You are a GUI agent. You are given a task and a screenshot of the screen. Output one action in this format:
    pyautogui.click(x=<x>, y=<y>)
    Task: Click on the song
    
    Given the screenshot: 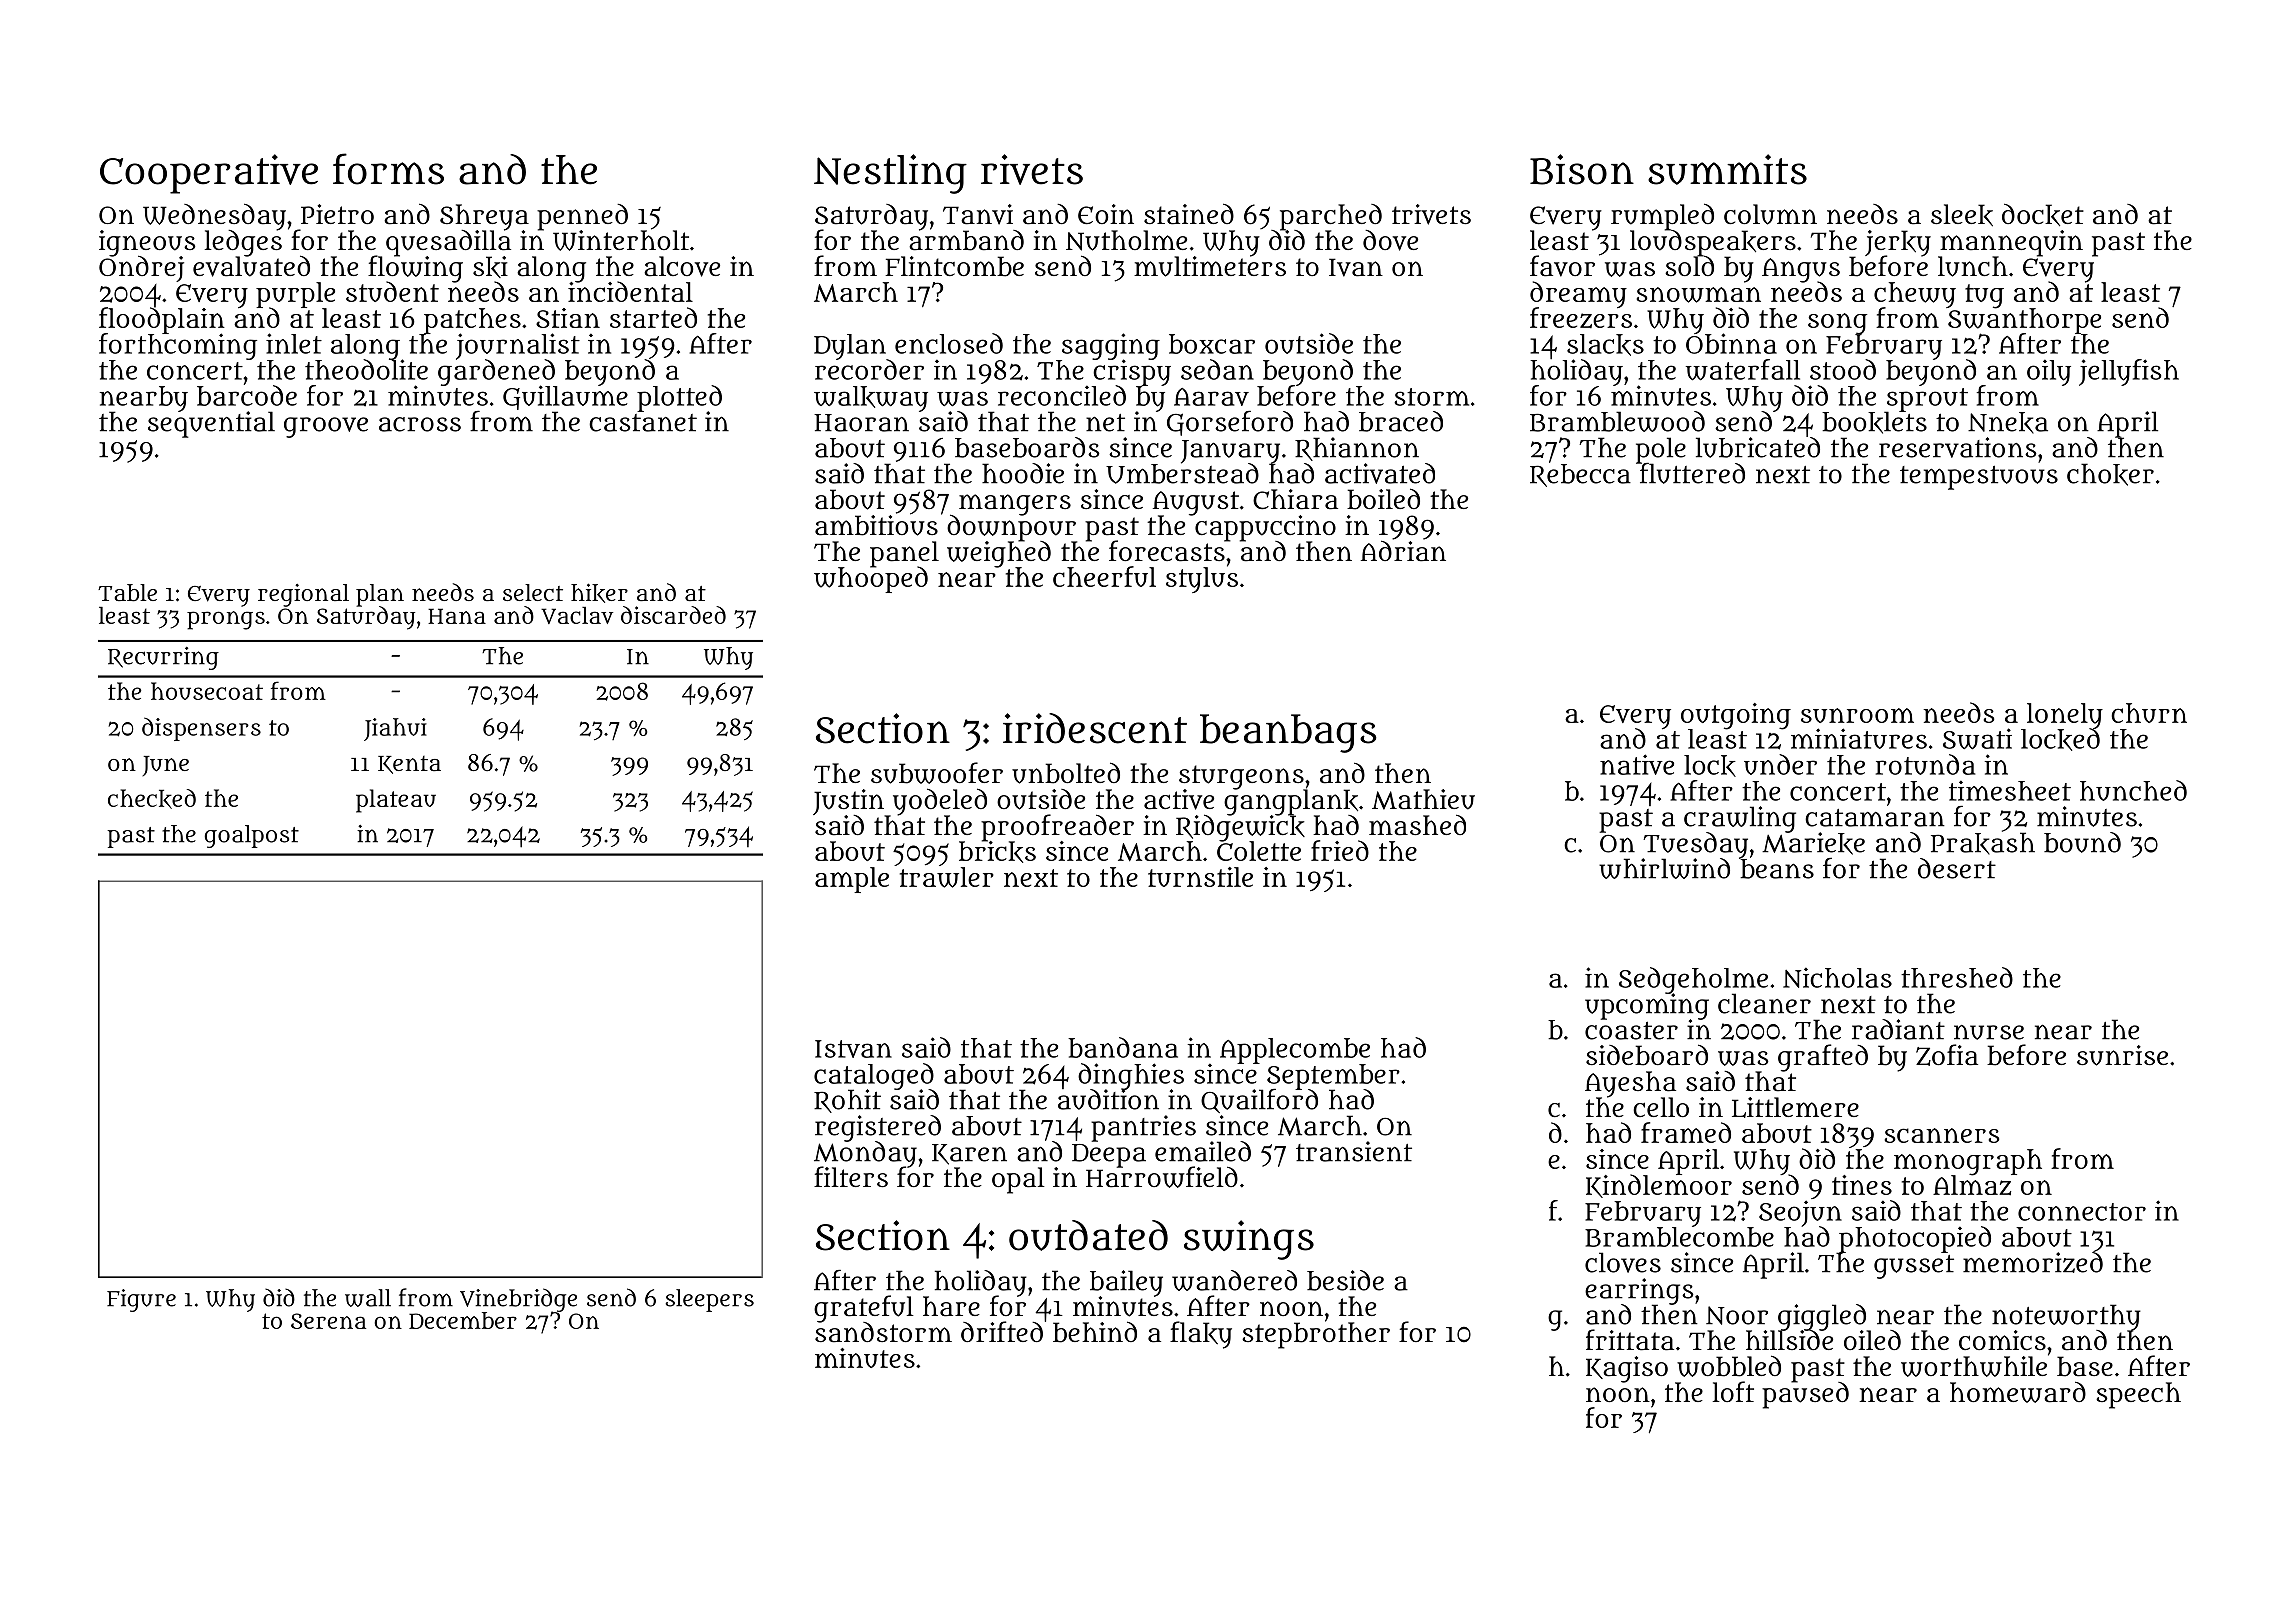 What is the action you would take?
    pyautogui.click(x=1837, y=323)
